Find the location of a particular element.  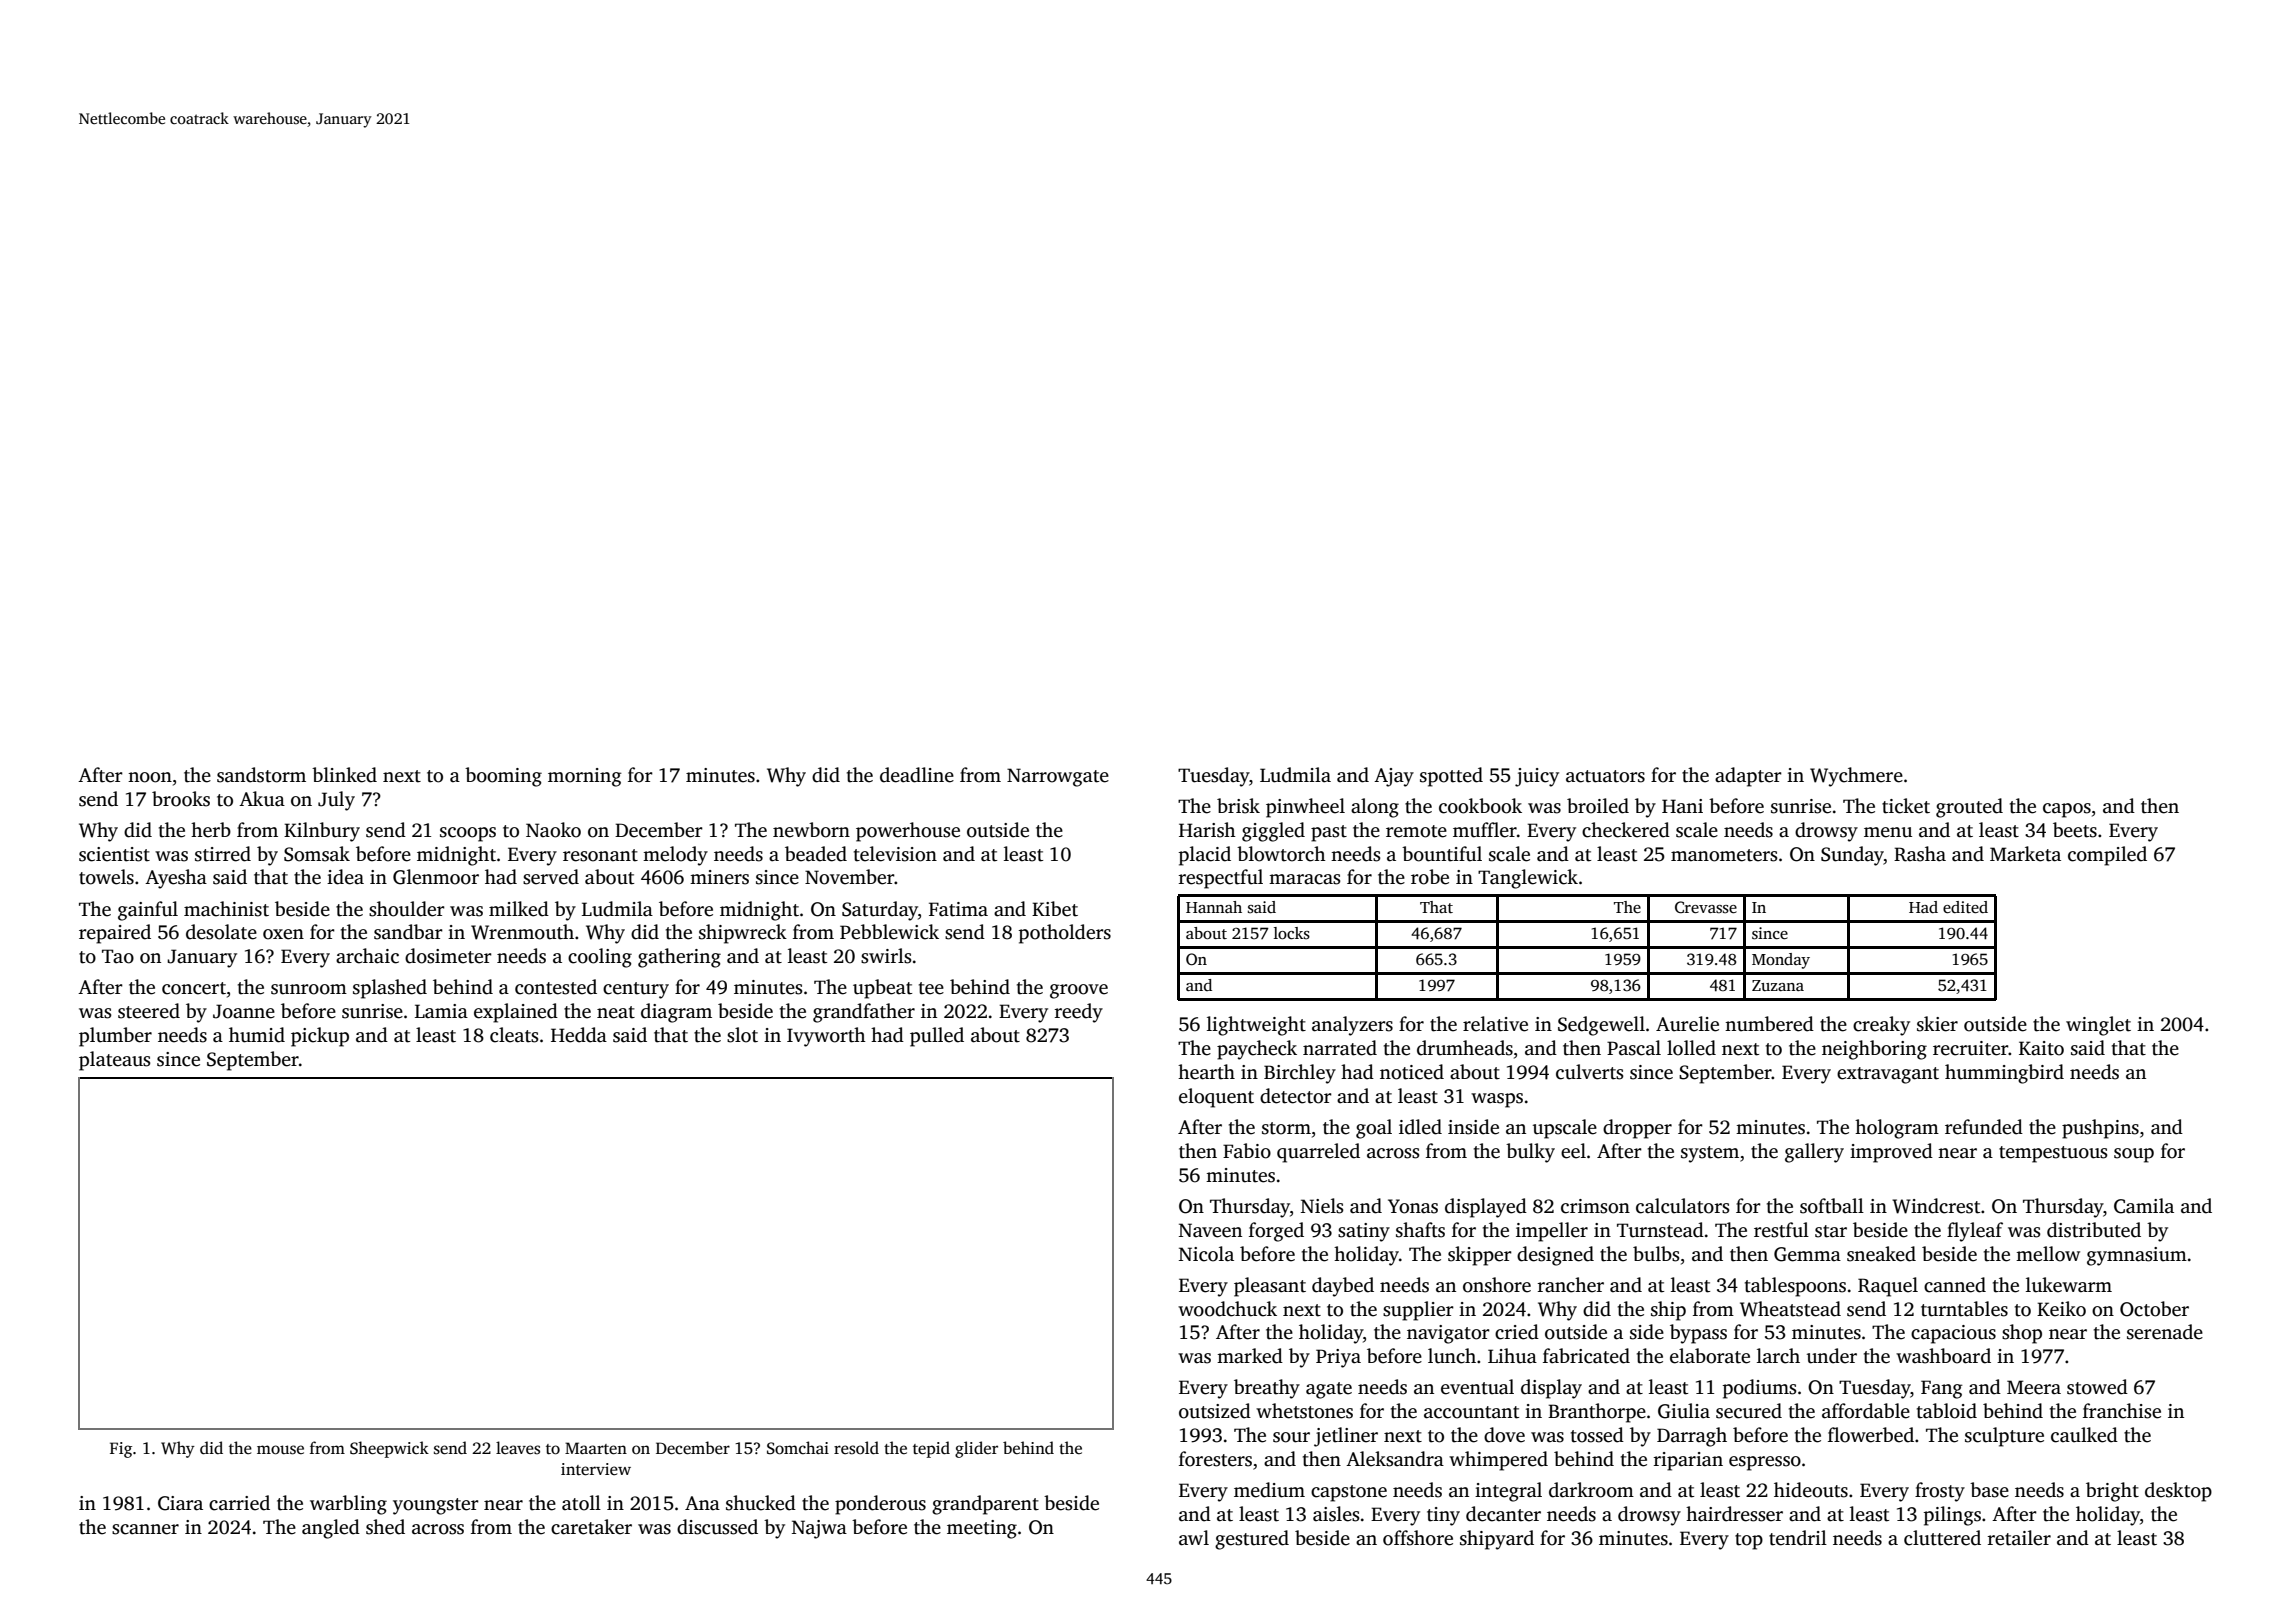

Wychmere is located at coordinates (1856, 777).
